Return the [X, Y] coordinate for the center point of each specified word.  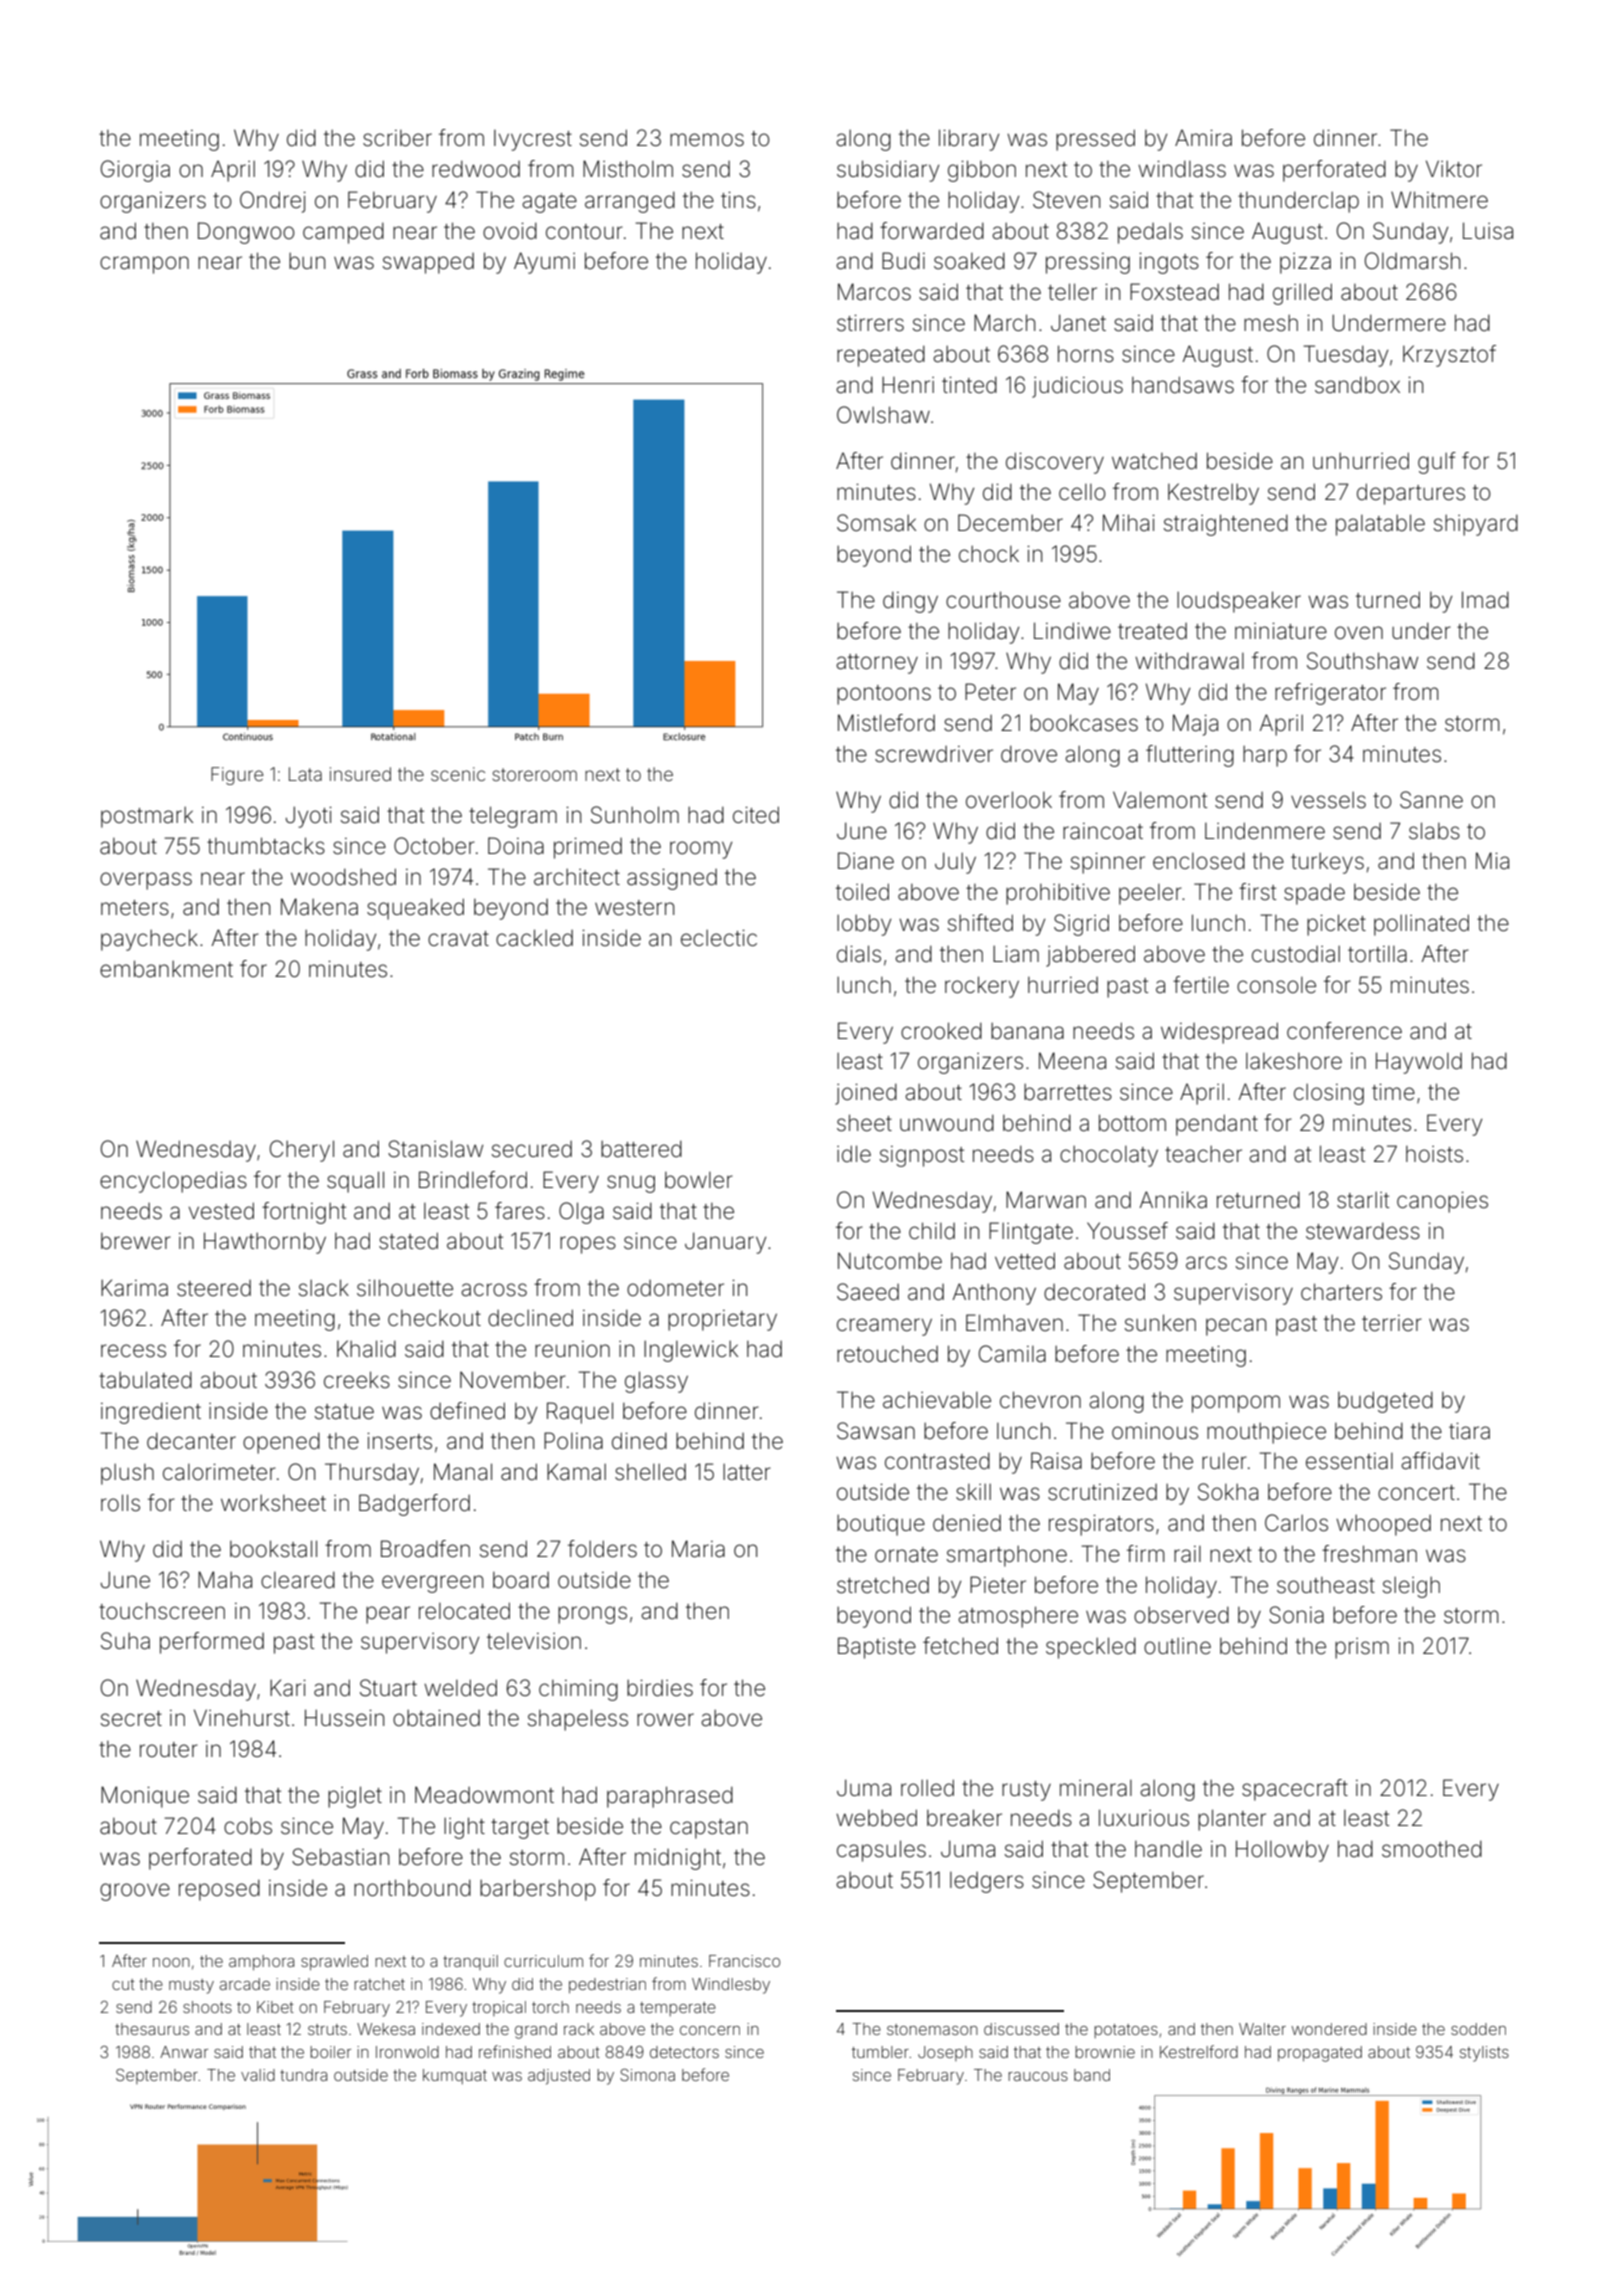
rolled [927, 1788]
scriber [397, 138]
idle [854, 1154]
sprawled [334, 1963]
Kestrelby [1213, 494]
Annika [1173, 1200]
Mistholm [628, 169]
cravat [458, 939]
